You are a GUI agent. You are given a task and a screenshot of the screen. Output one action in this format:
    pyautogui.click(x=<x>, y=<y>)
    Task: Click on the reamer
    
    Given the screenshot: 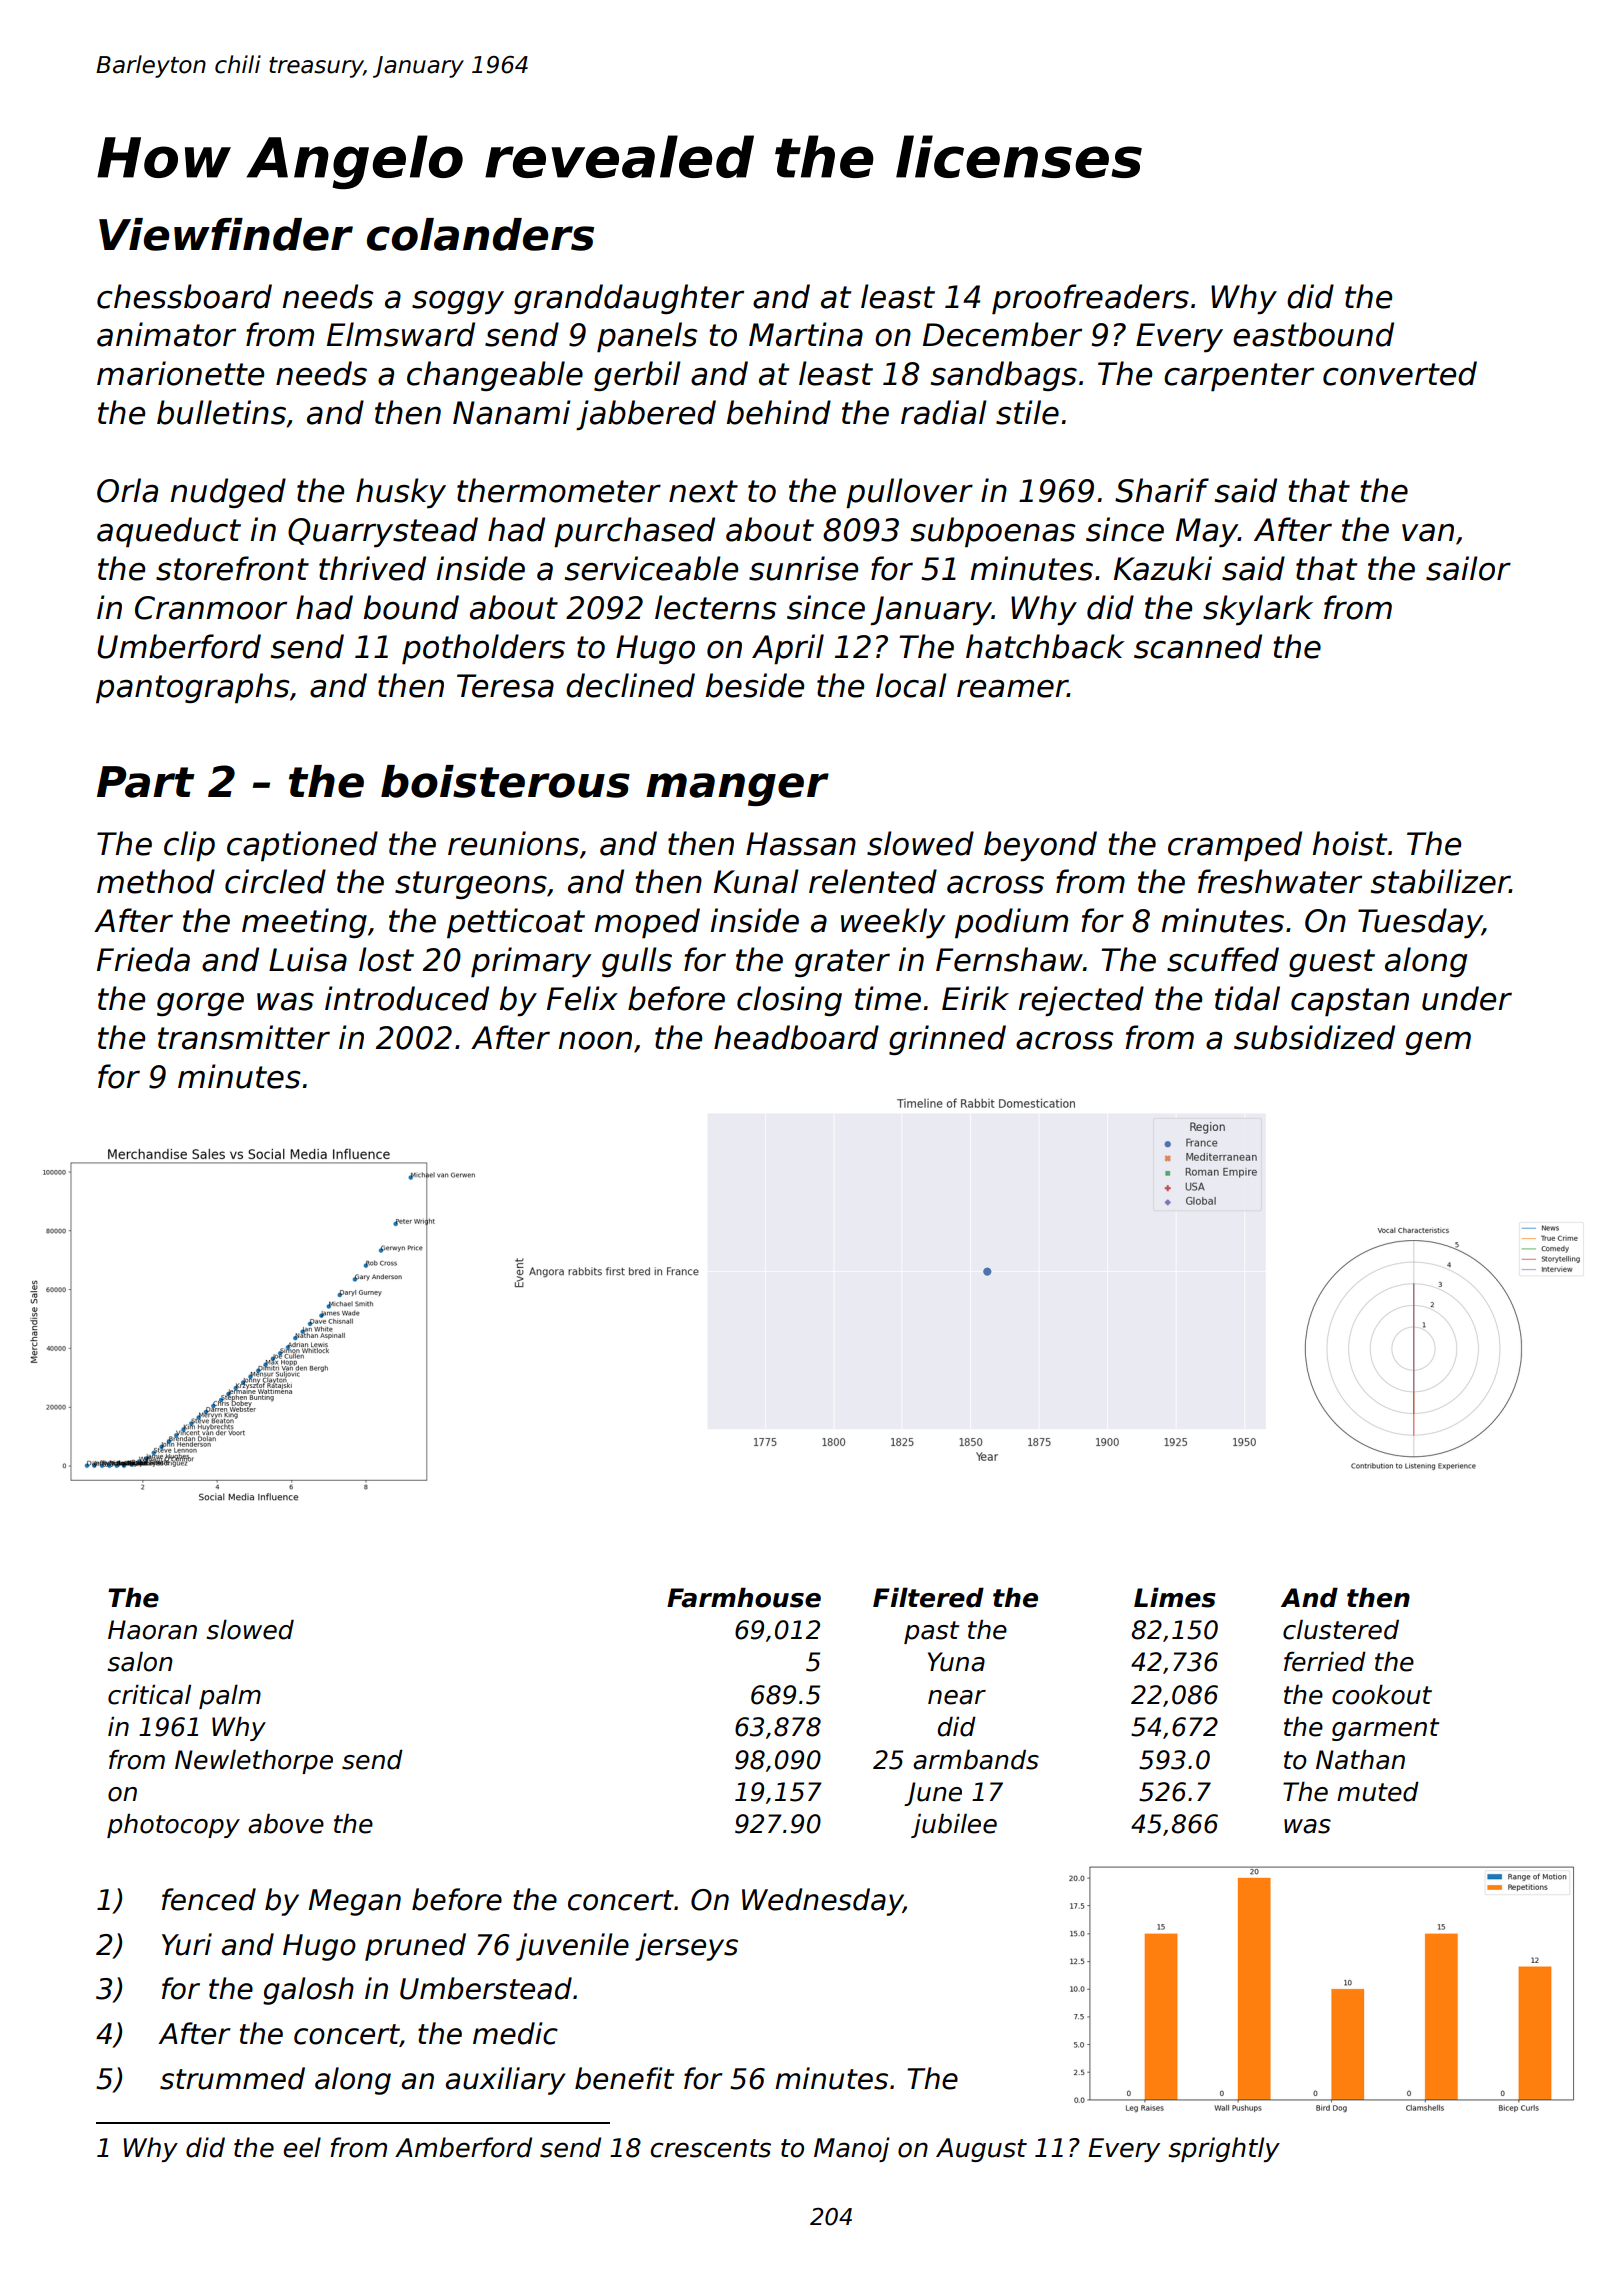 What is the action you would take?
    pyautogui.click(x=1012, y=688)
